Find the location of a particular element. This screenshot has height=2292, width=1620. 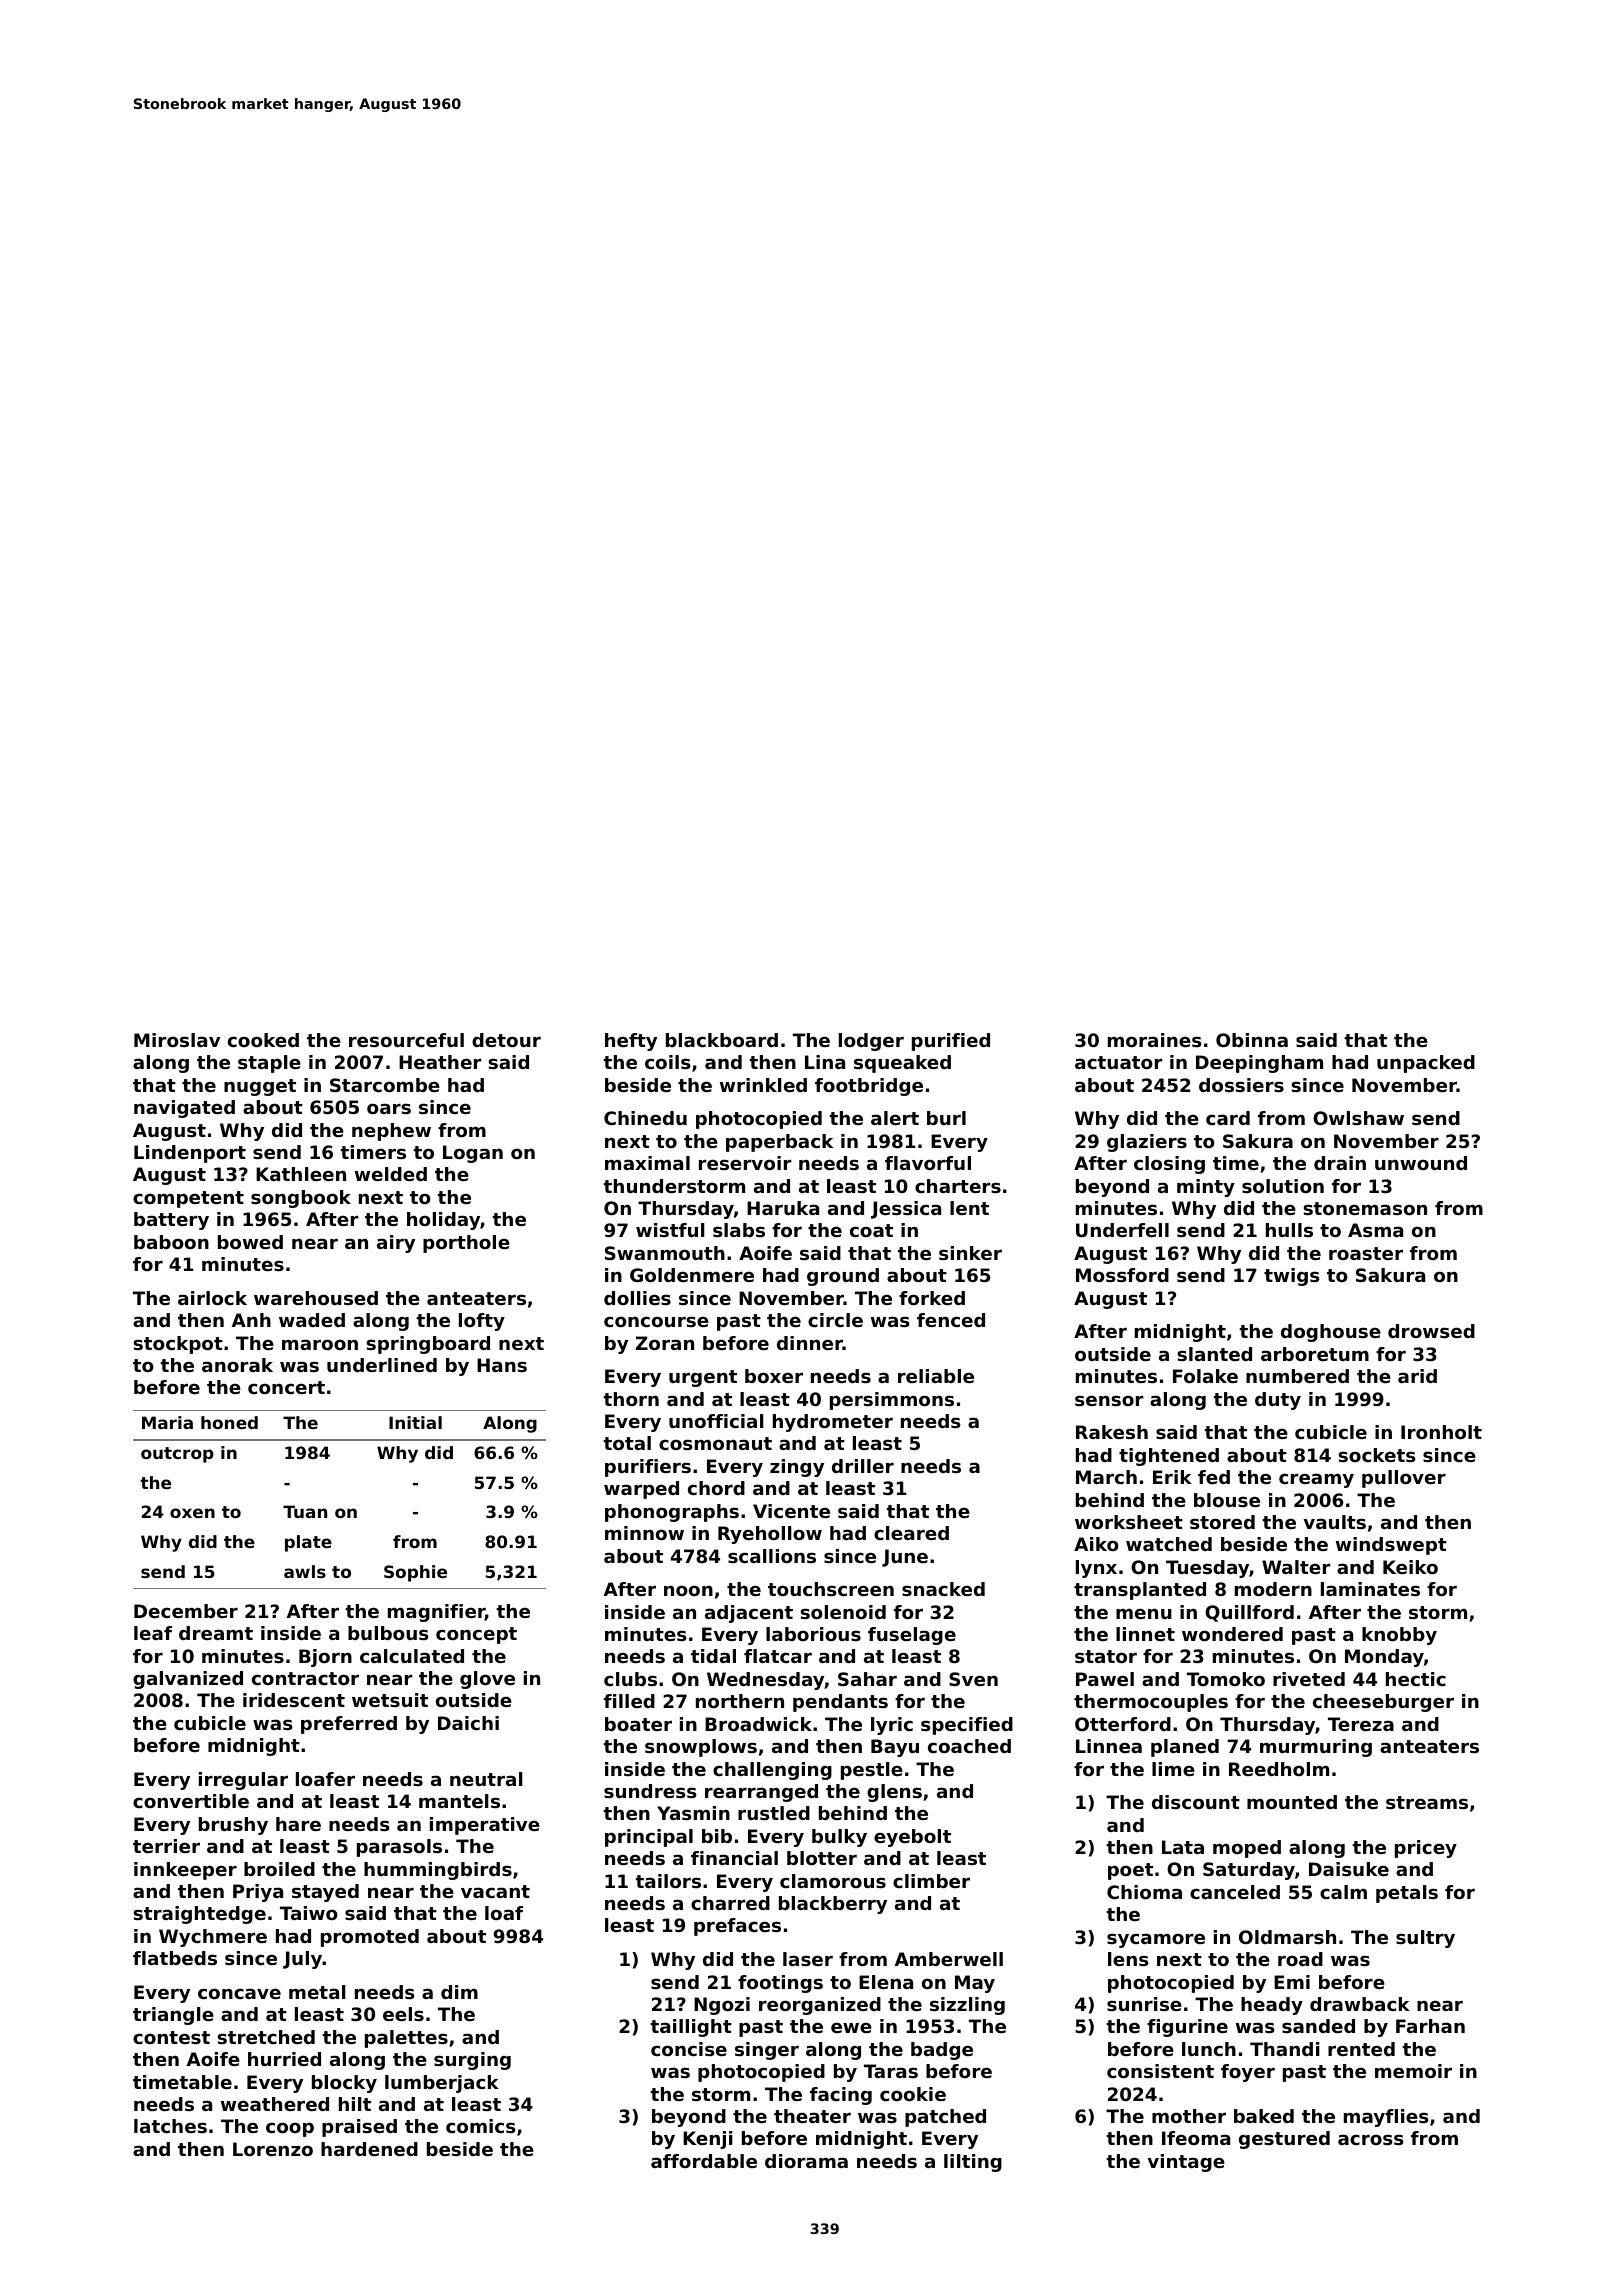

Kenji is located at coordinates (708, 2140).
